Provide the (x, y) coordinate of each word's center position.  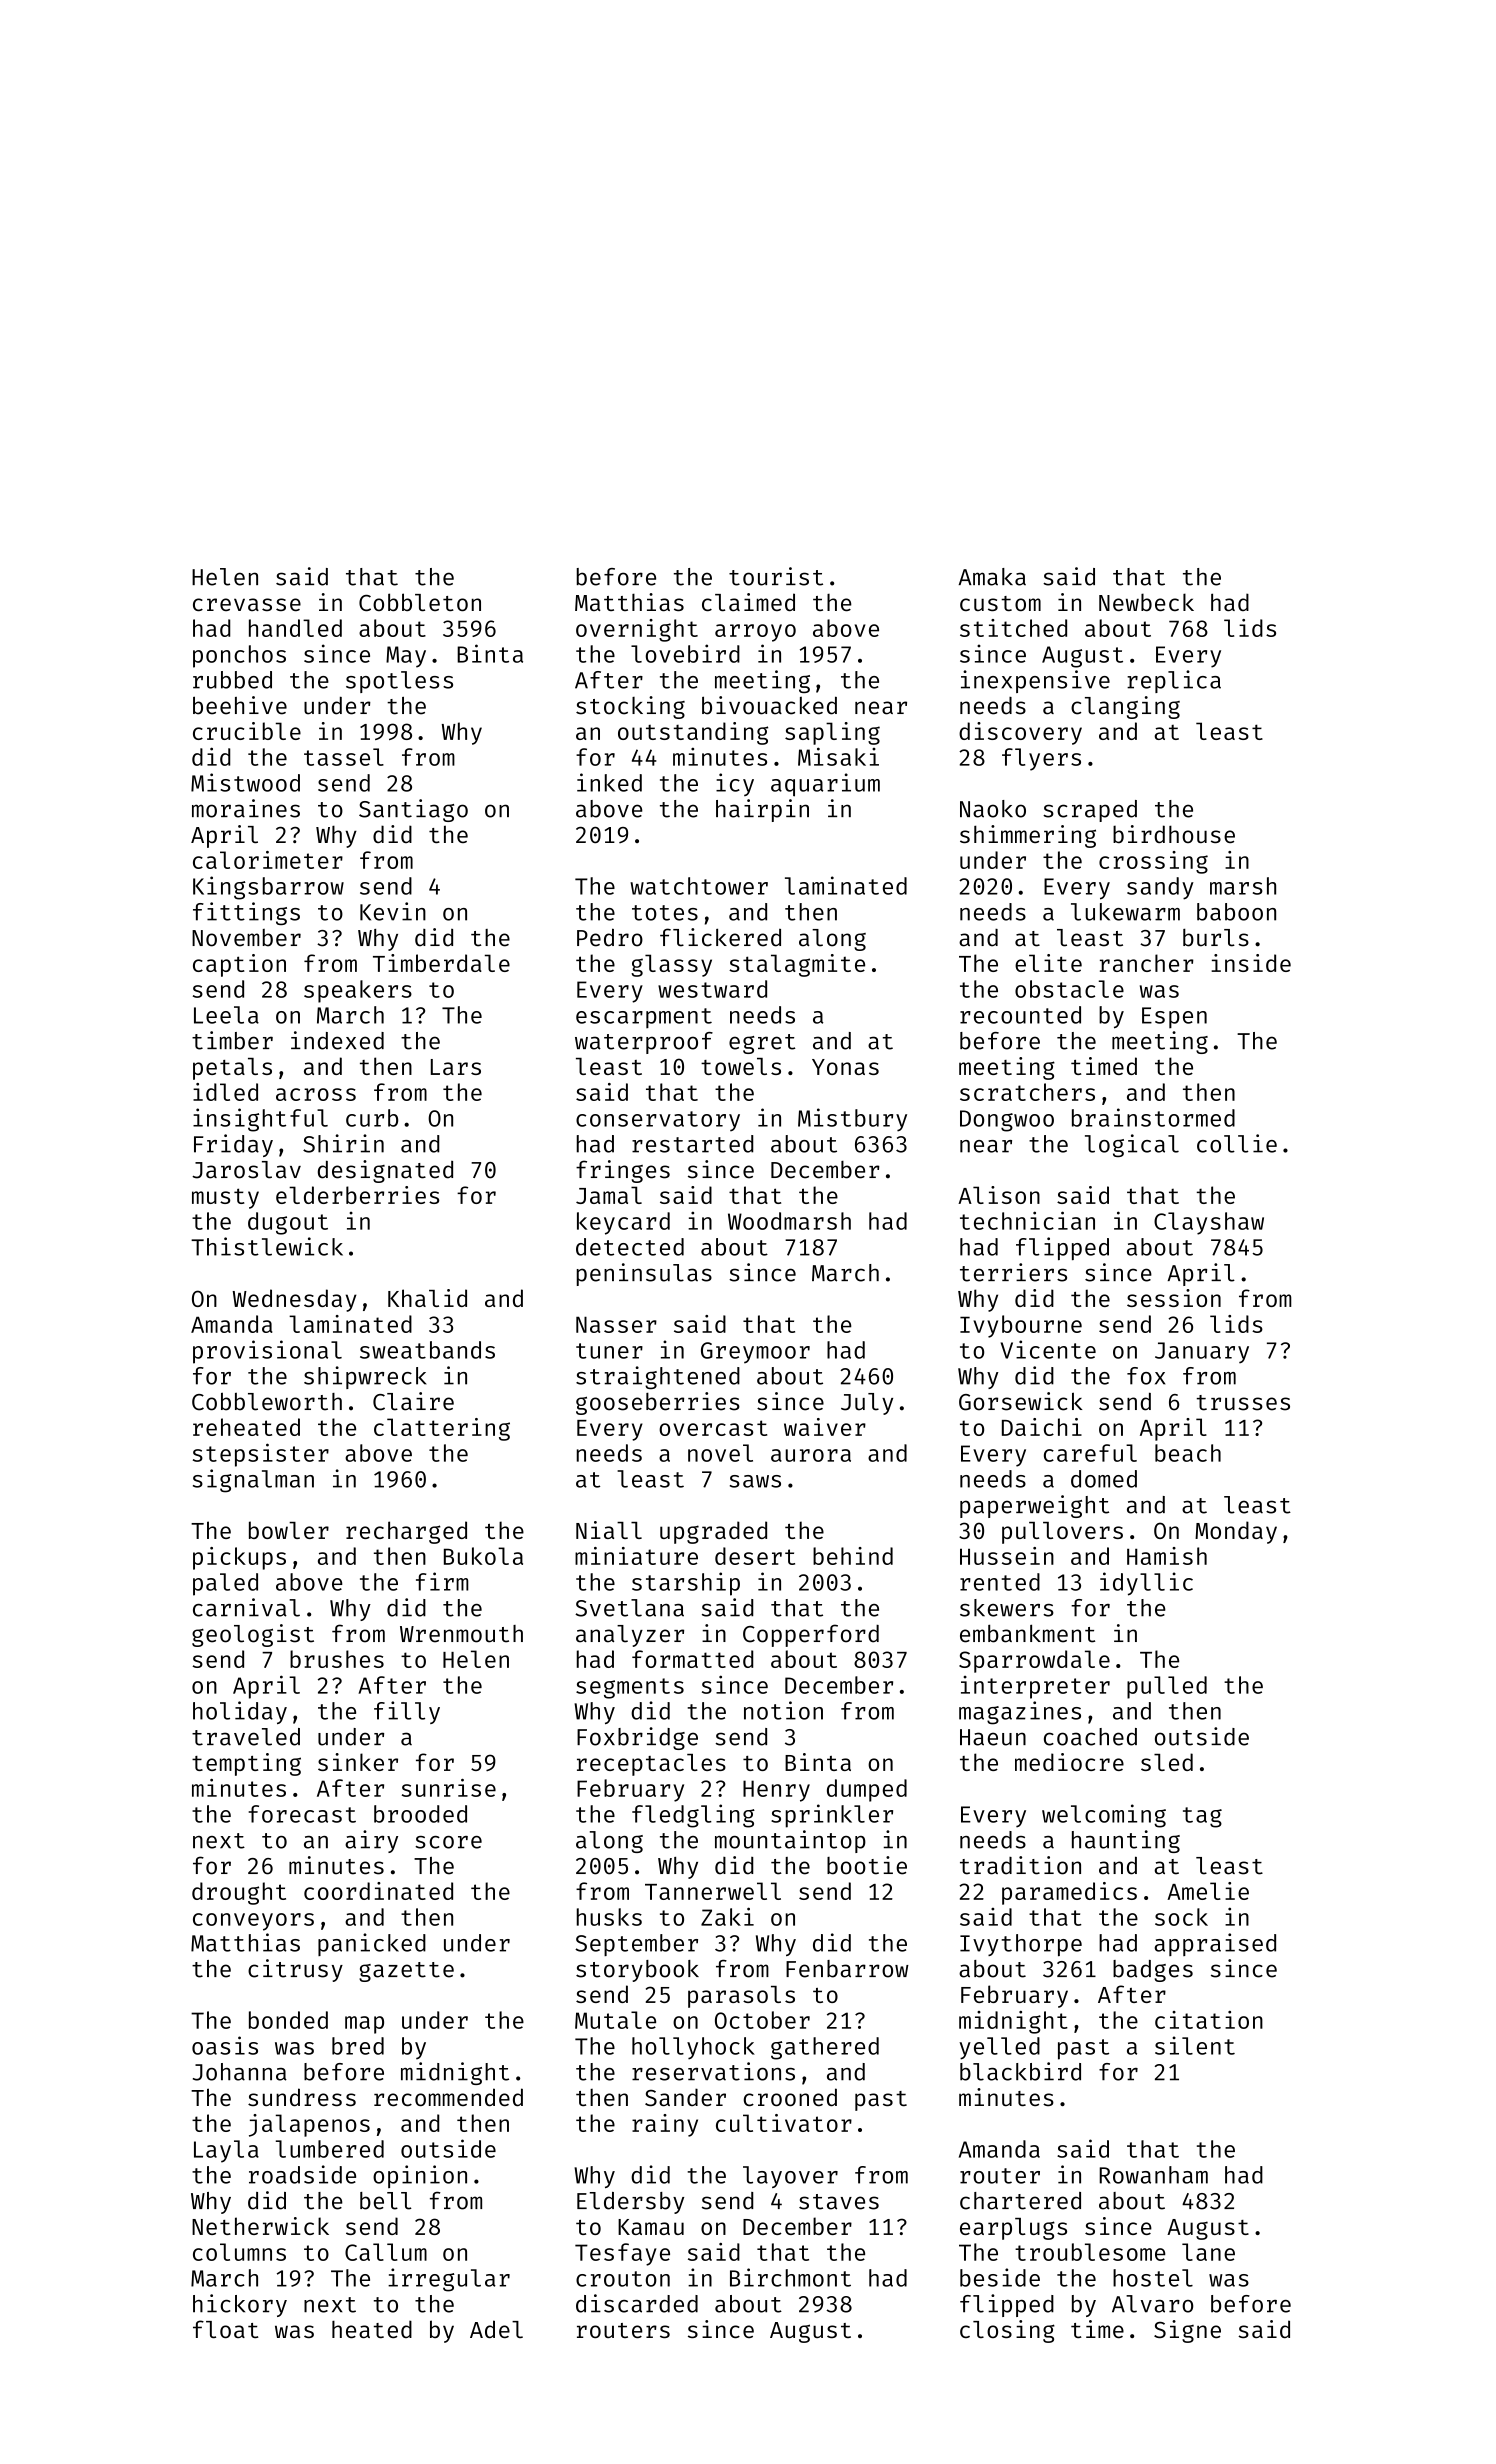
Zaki (727, 1916)
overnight (637, 630)
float (226, 2329)
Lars (456, 1067)
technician (1027, 1220)
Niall (609, 1530)
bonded (288, 2020)
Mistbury (852, 1120)
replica (1174, 681)
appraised (1215, 1944)
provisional (267, 1352)
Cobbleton (420, 602)
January (1202, 1352)
